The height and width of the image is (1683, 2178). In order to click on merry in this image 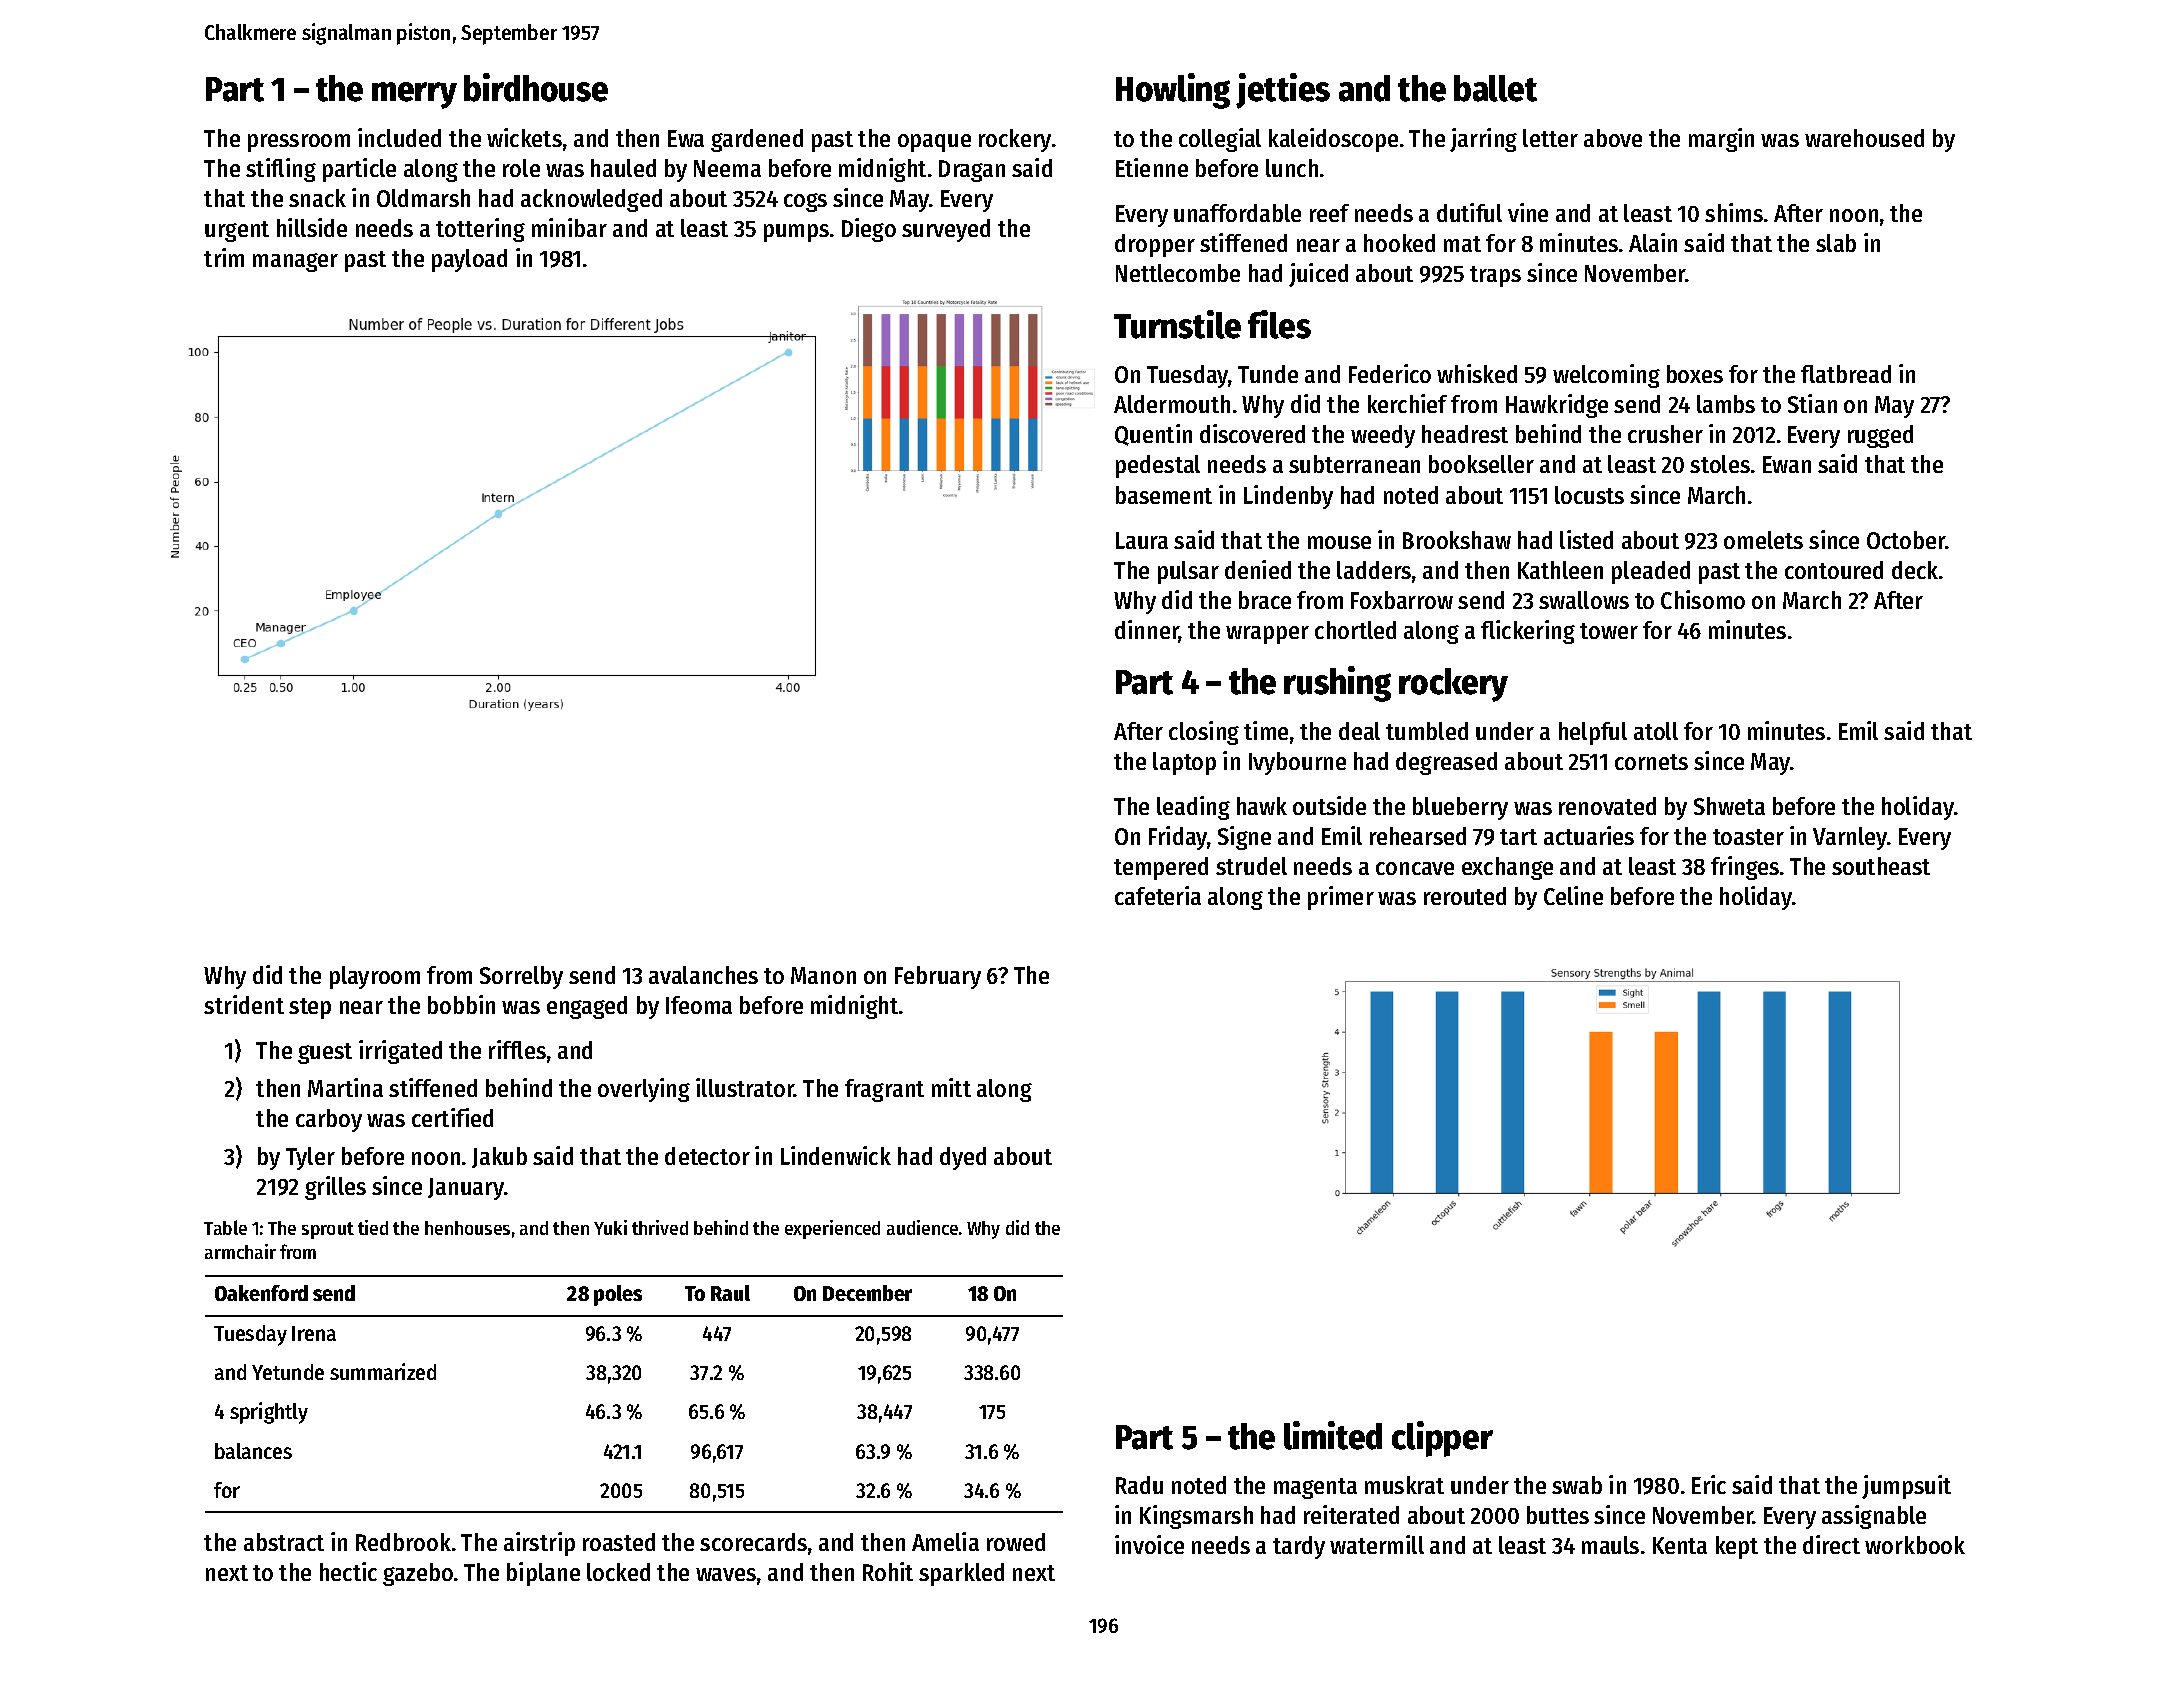, I will do `click(414, 95)`.
